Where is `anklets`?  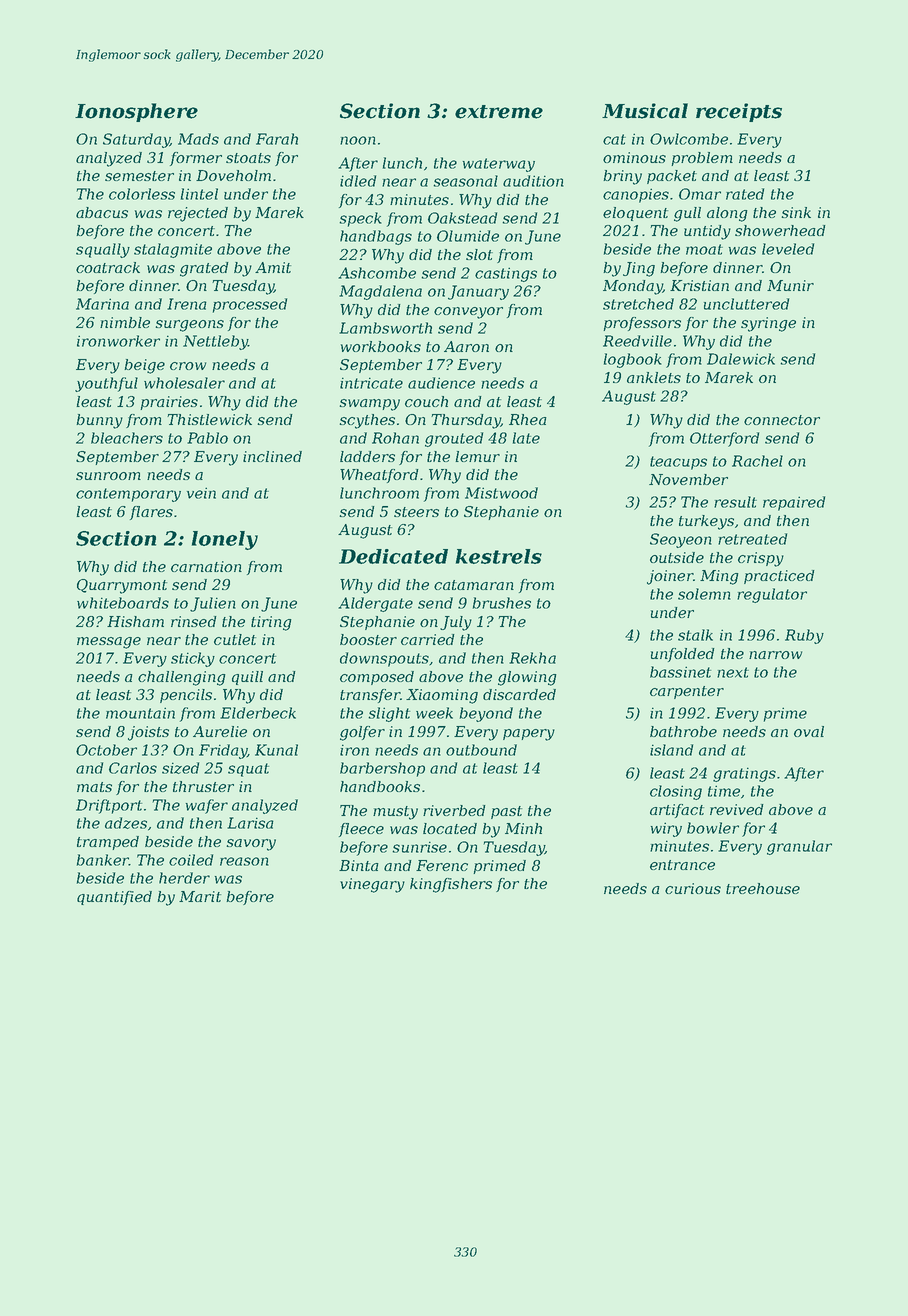
anklets is located at coordinates (654, 377).
